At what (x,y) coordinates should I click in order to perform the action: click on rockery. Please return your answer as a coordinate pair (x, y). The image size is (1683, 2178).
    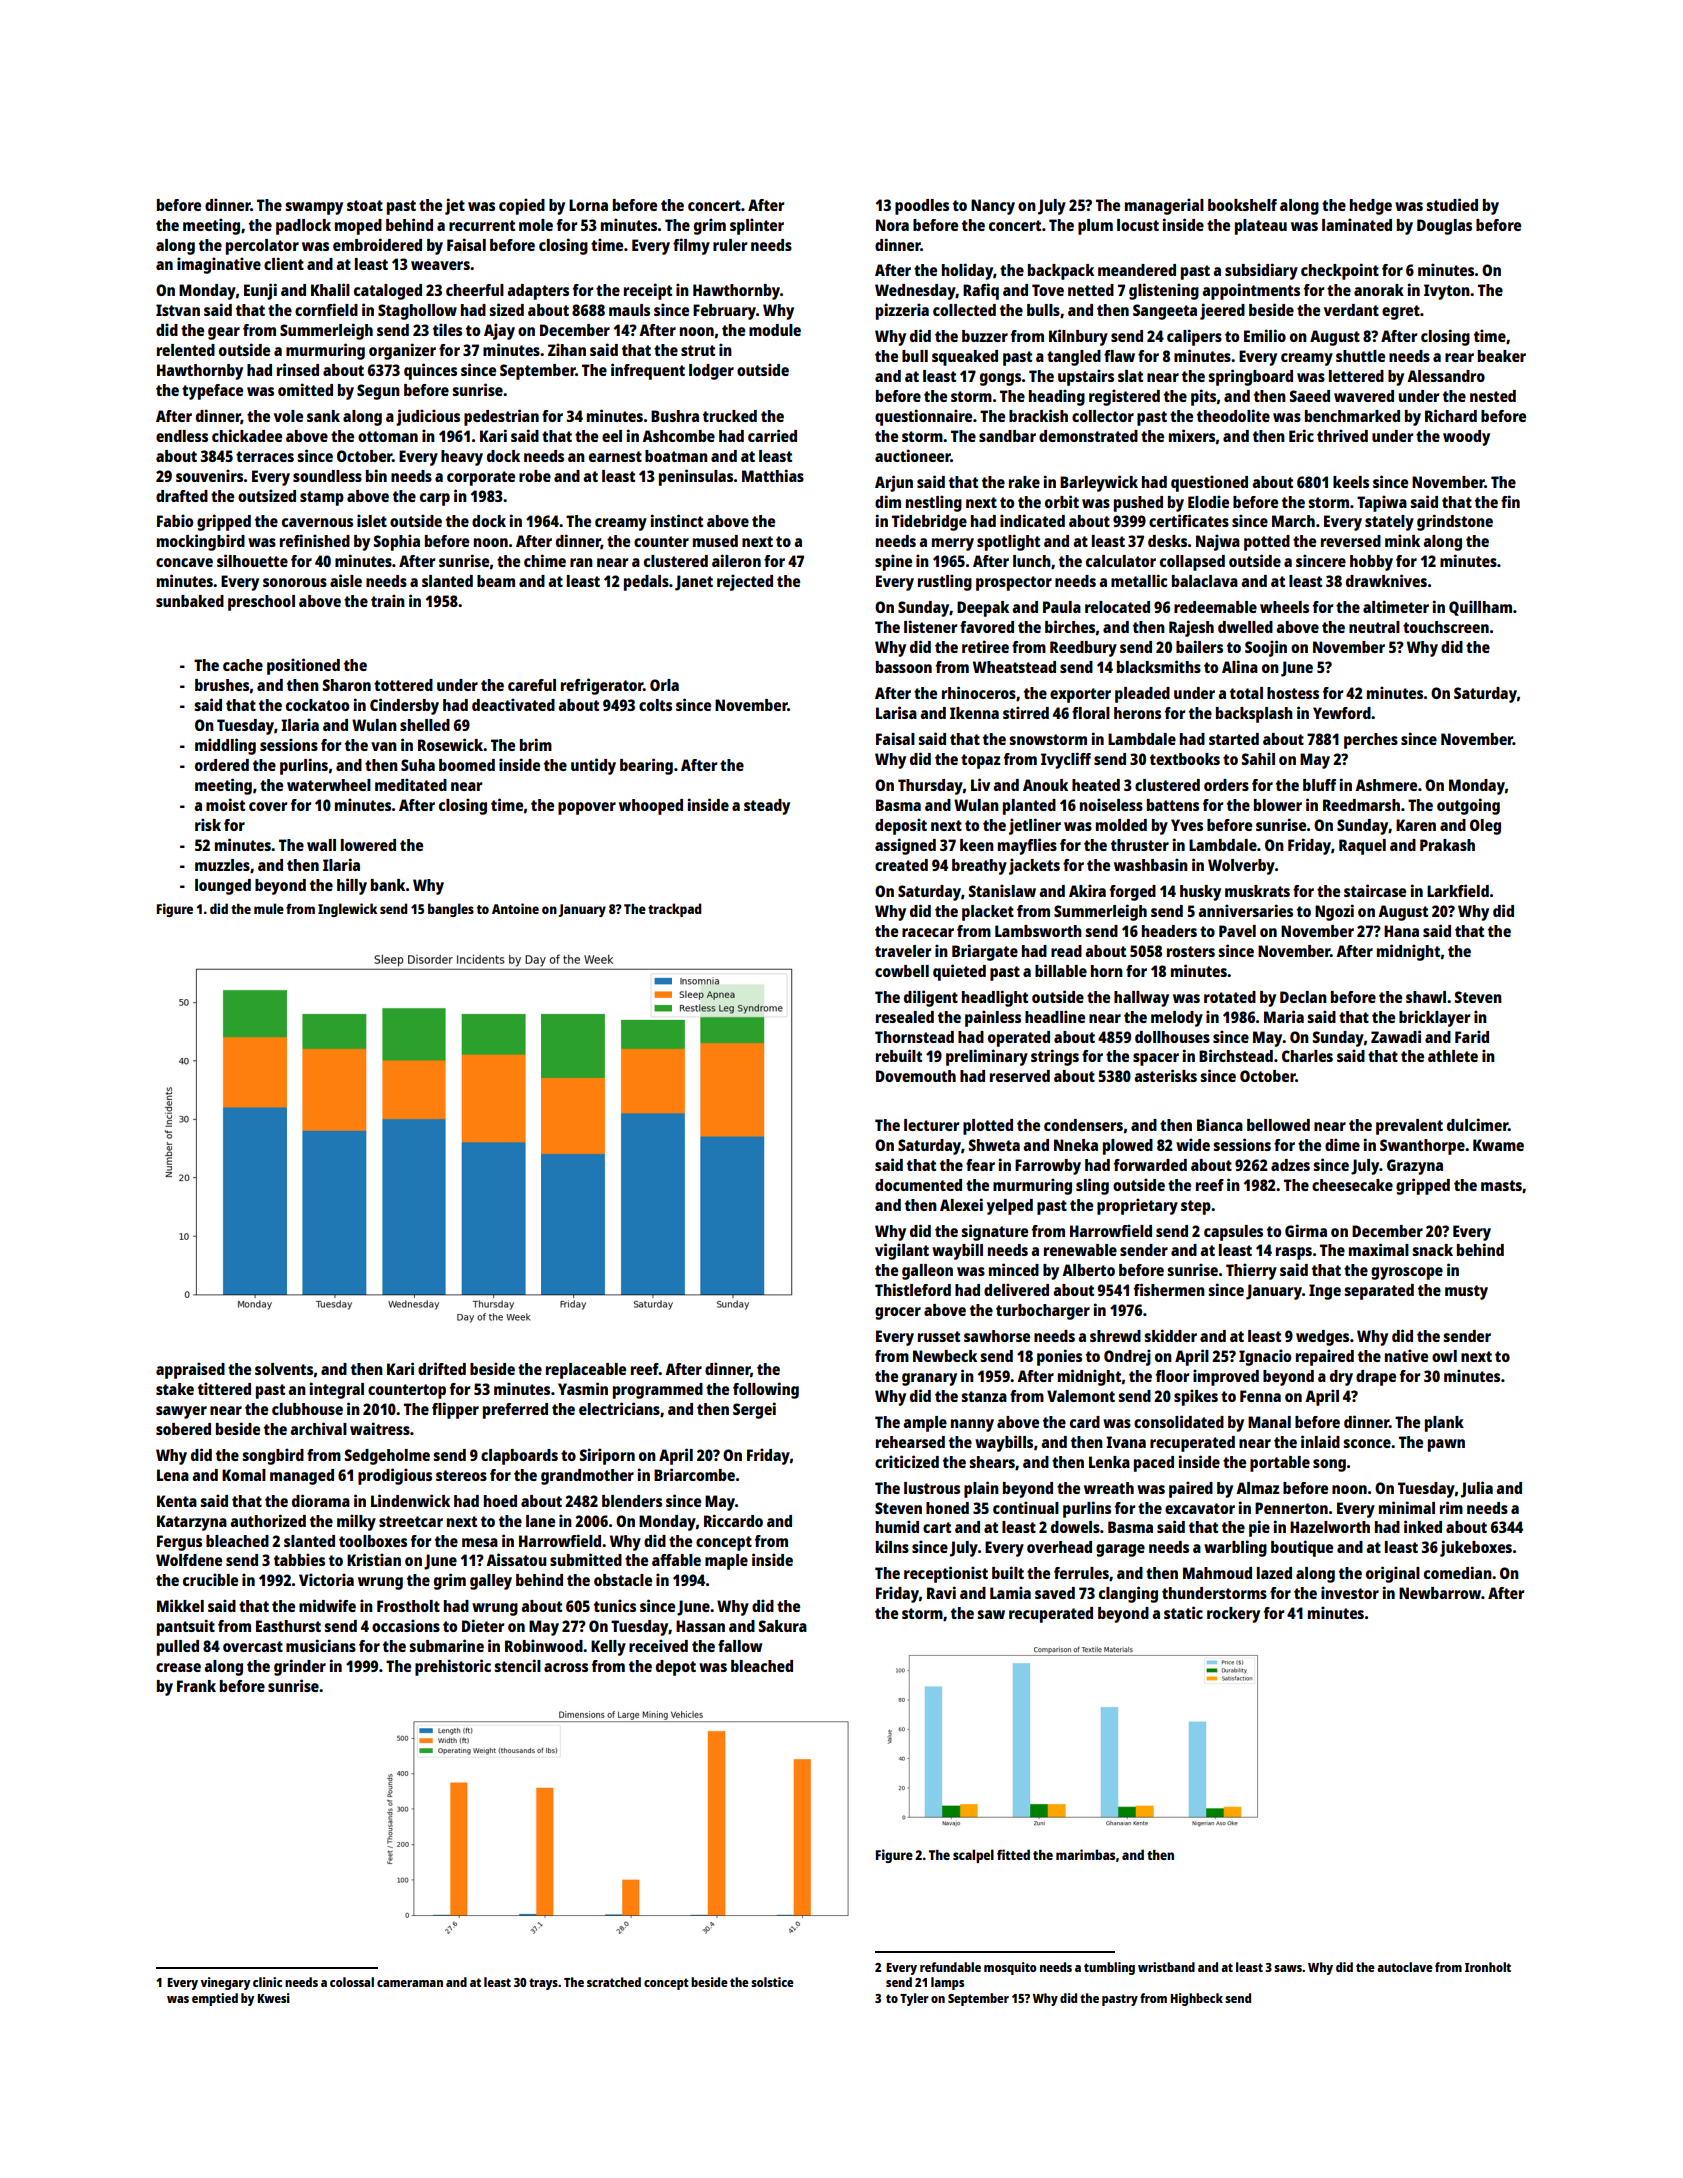
    Looking at the image, I should click on (1233, 1615).
